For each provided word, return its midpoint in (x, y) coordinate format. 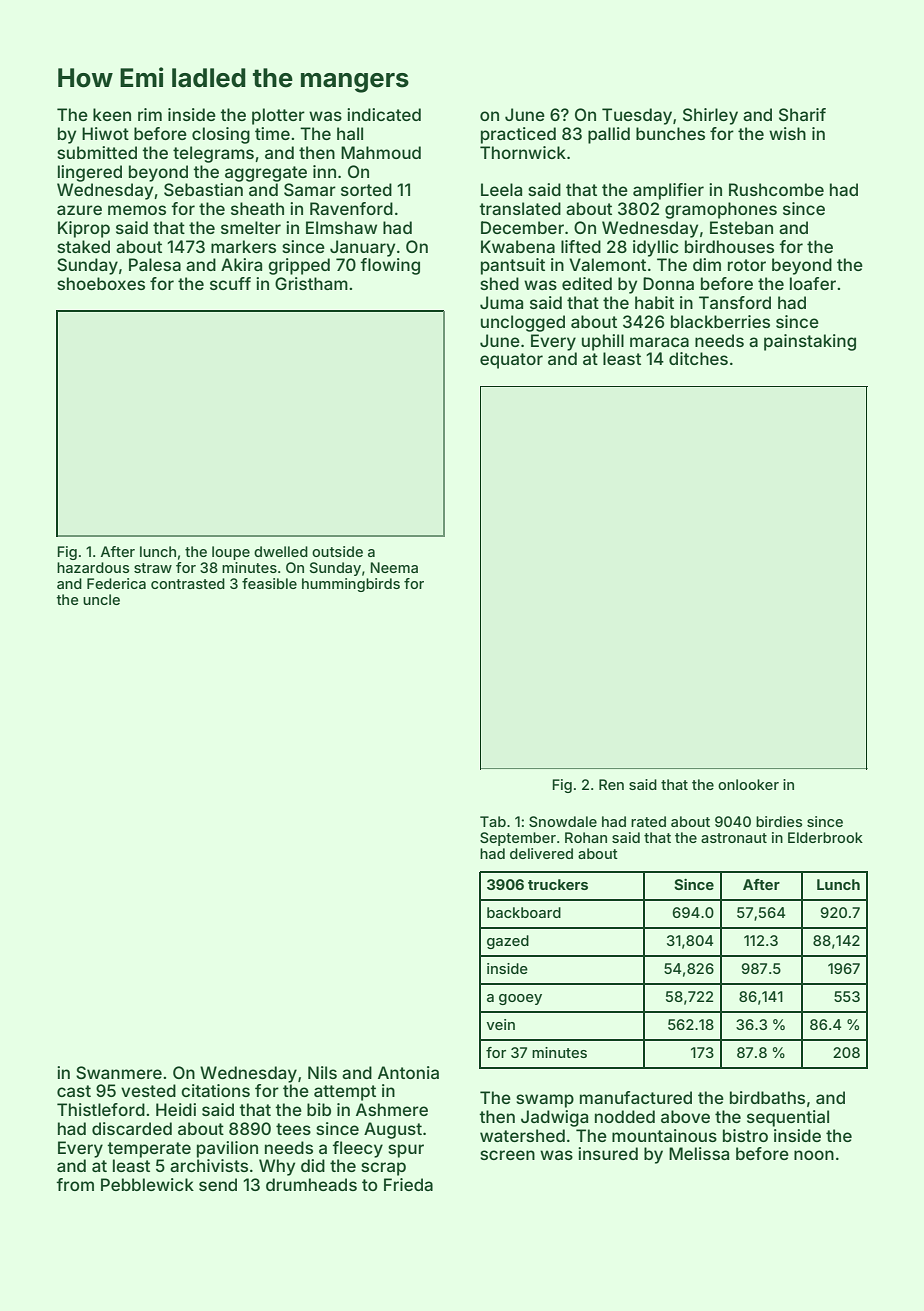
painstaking (810, 342)
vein (501, 1024)
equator (511, 361)
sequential (788, 1118)
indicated (384, 114)
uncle (101, 599)
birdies (779, 821)
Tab (493, 821)
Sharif (802, 114)
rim (150, 114)
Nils (322, 1072)
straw (153, 568)
